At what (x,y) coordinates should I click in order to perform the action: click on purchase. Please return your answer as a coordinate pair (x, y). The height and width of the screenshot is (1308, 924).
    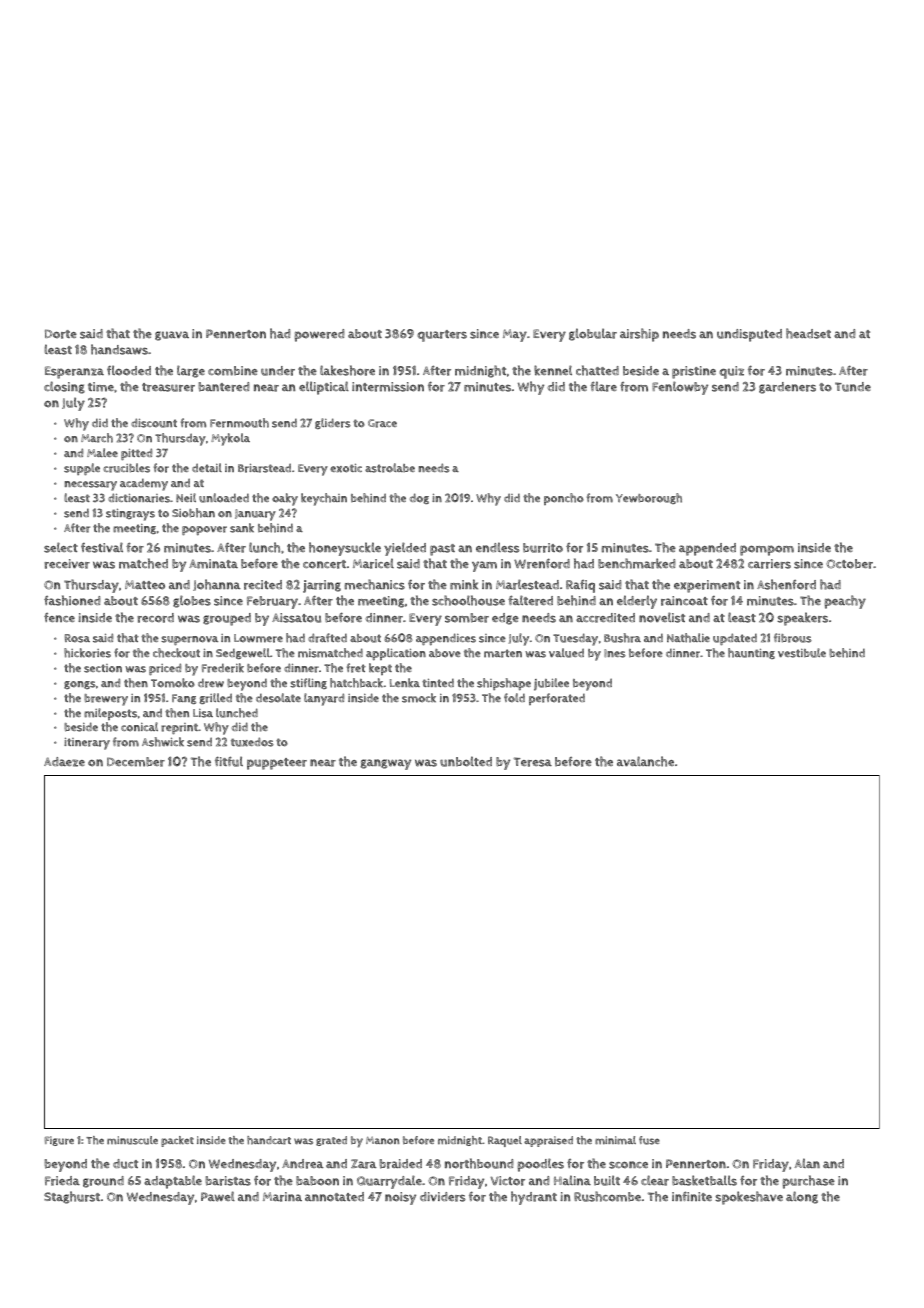
    Looking at the image, I should click on (808, 1182).
